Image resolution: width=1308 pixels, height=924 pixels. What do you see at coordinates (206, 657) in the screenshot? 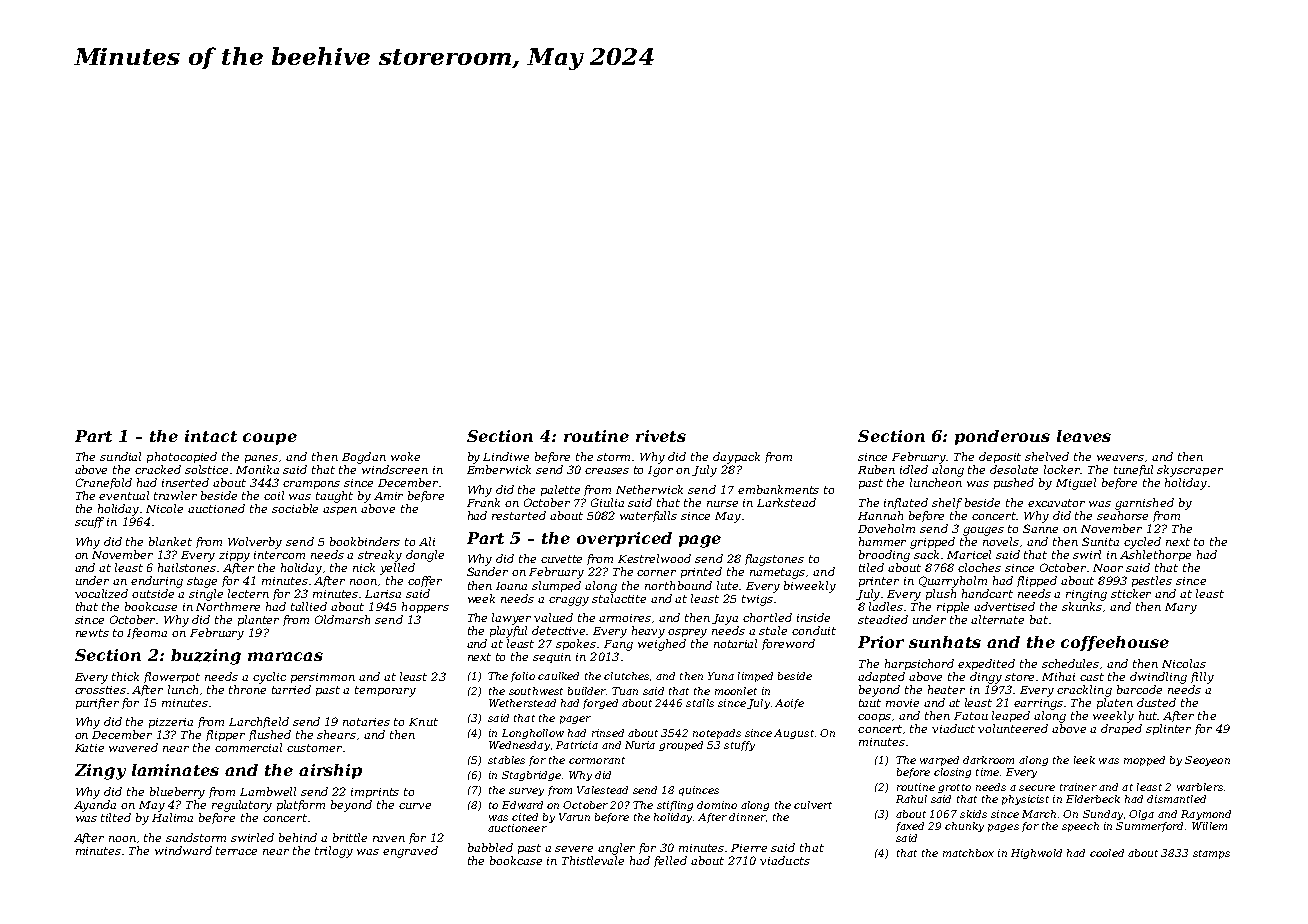
I see `buzzing` at bounding box center [206, 657].
